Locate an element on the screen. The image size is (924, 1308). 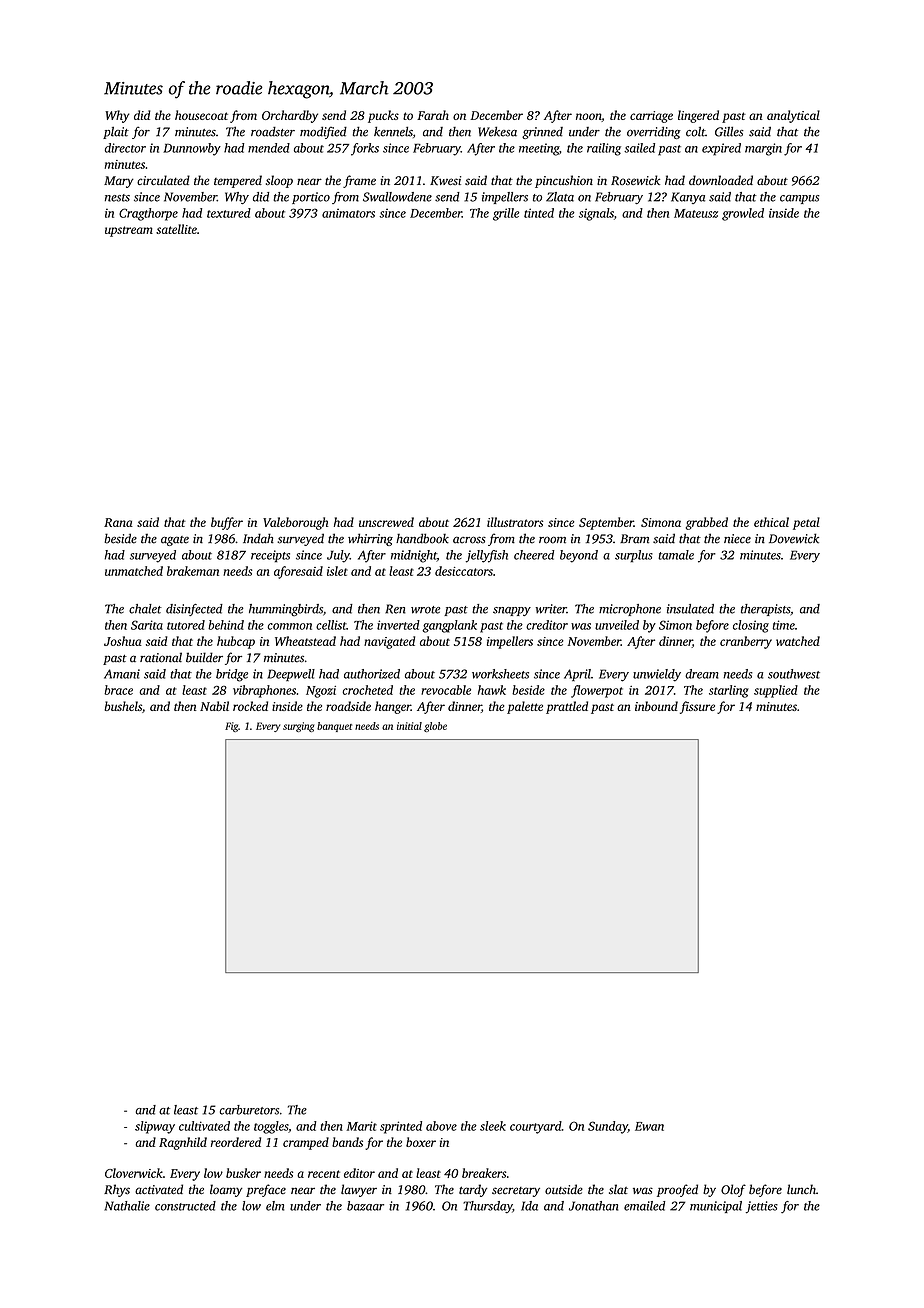
Valeborough is located at coordinates (295, 523).
